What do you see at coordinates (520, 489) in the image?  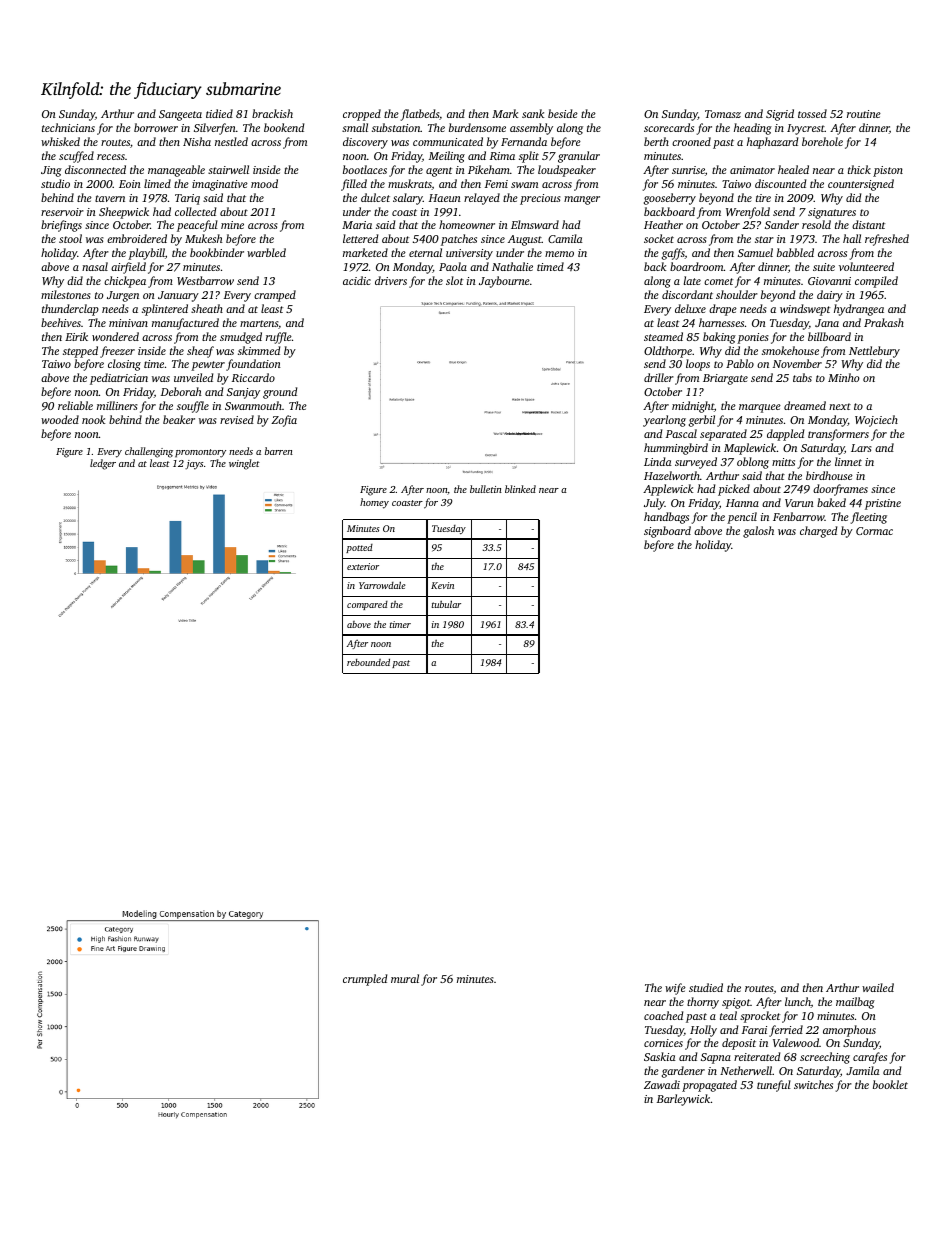 I see `blinked` at bounding box center [520, 489].
